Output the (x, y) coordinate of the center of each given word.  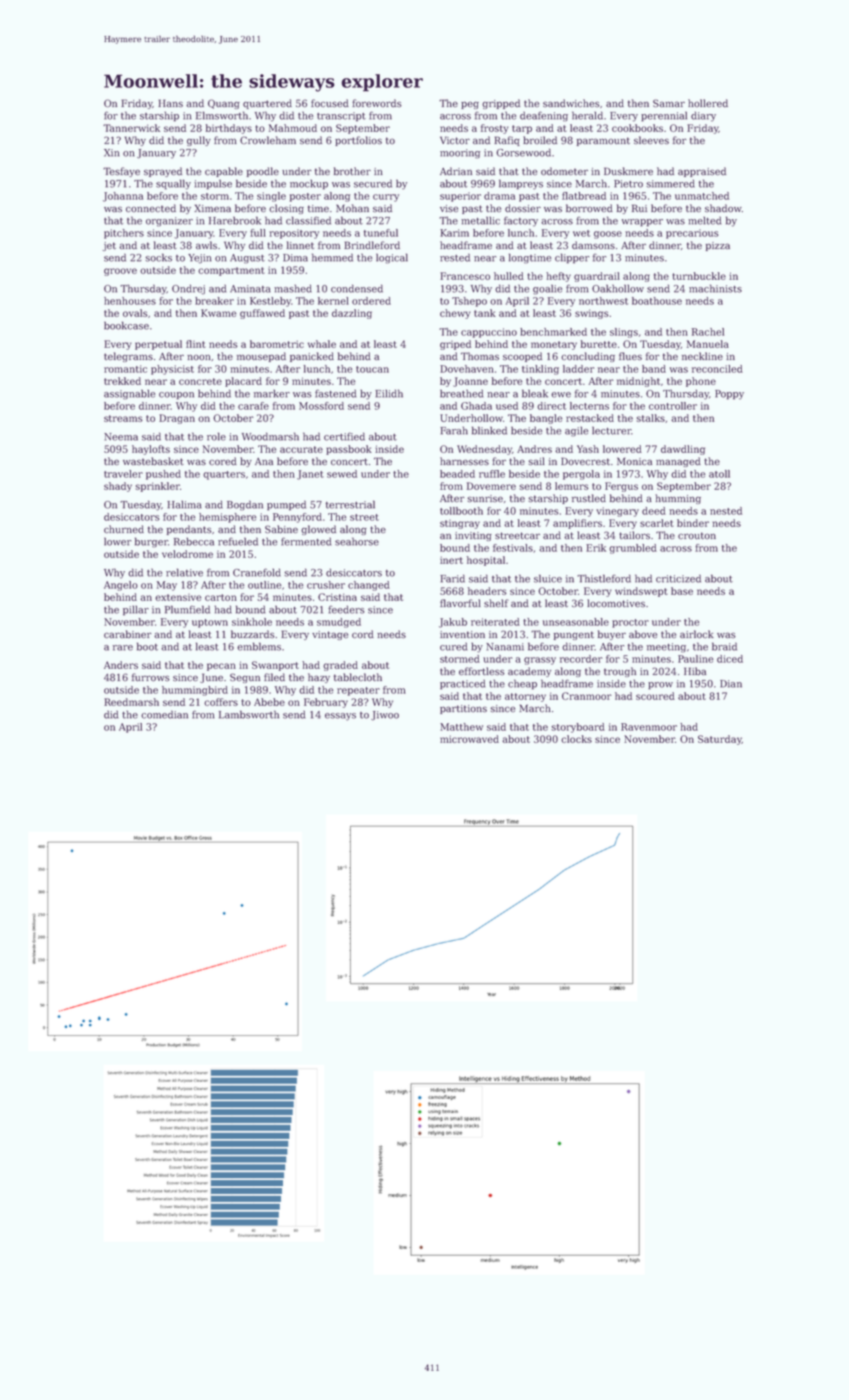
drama (499, 196)
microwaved (469, 739)
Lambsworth (249, 714)
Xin (112, 153)
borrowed (589, 208)
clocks (576, 739)
